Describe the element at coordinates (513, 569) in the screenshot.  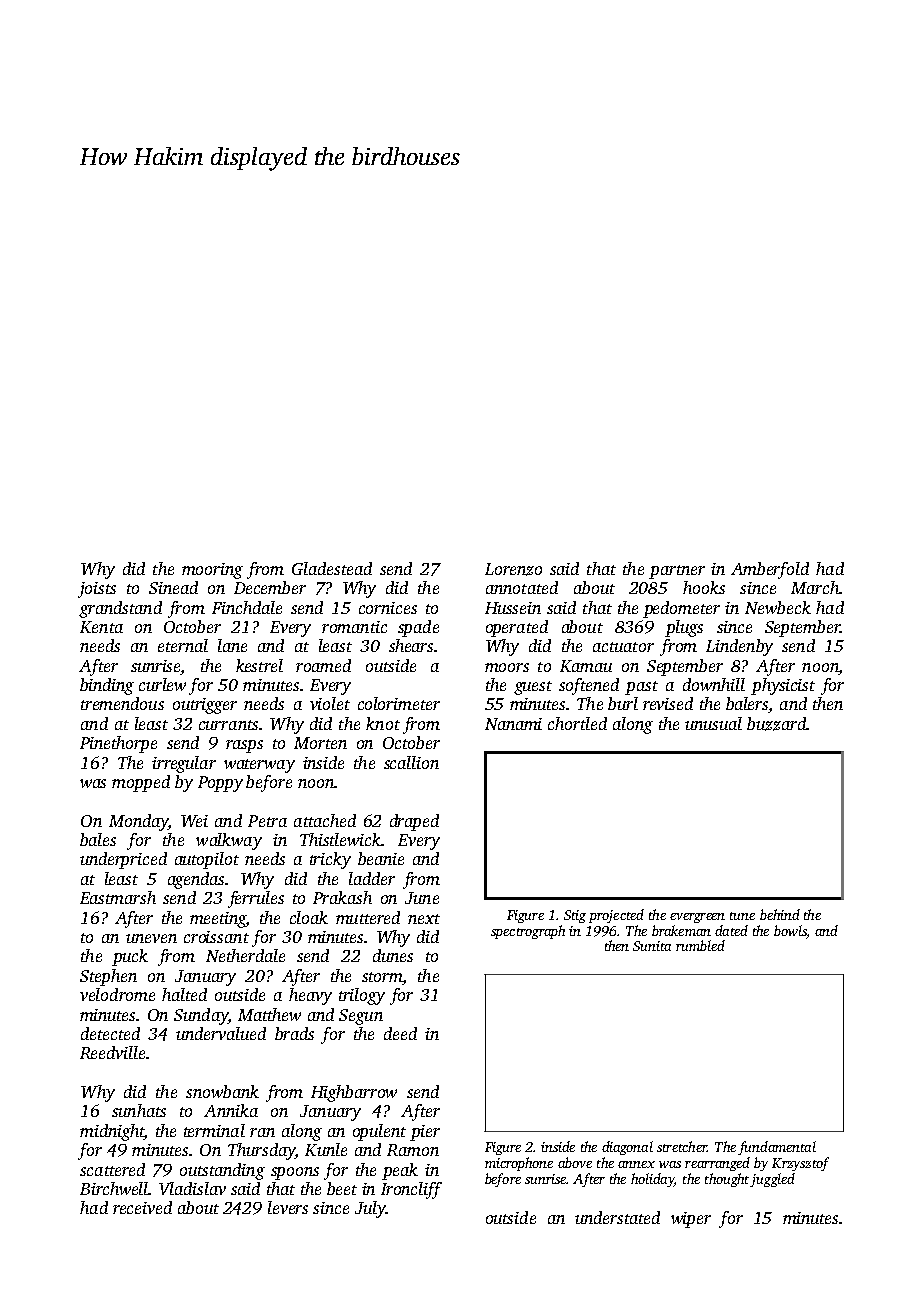
I see `Lorenzo` at that location.
